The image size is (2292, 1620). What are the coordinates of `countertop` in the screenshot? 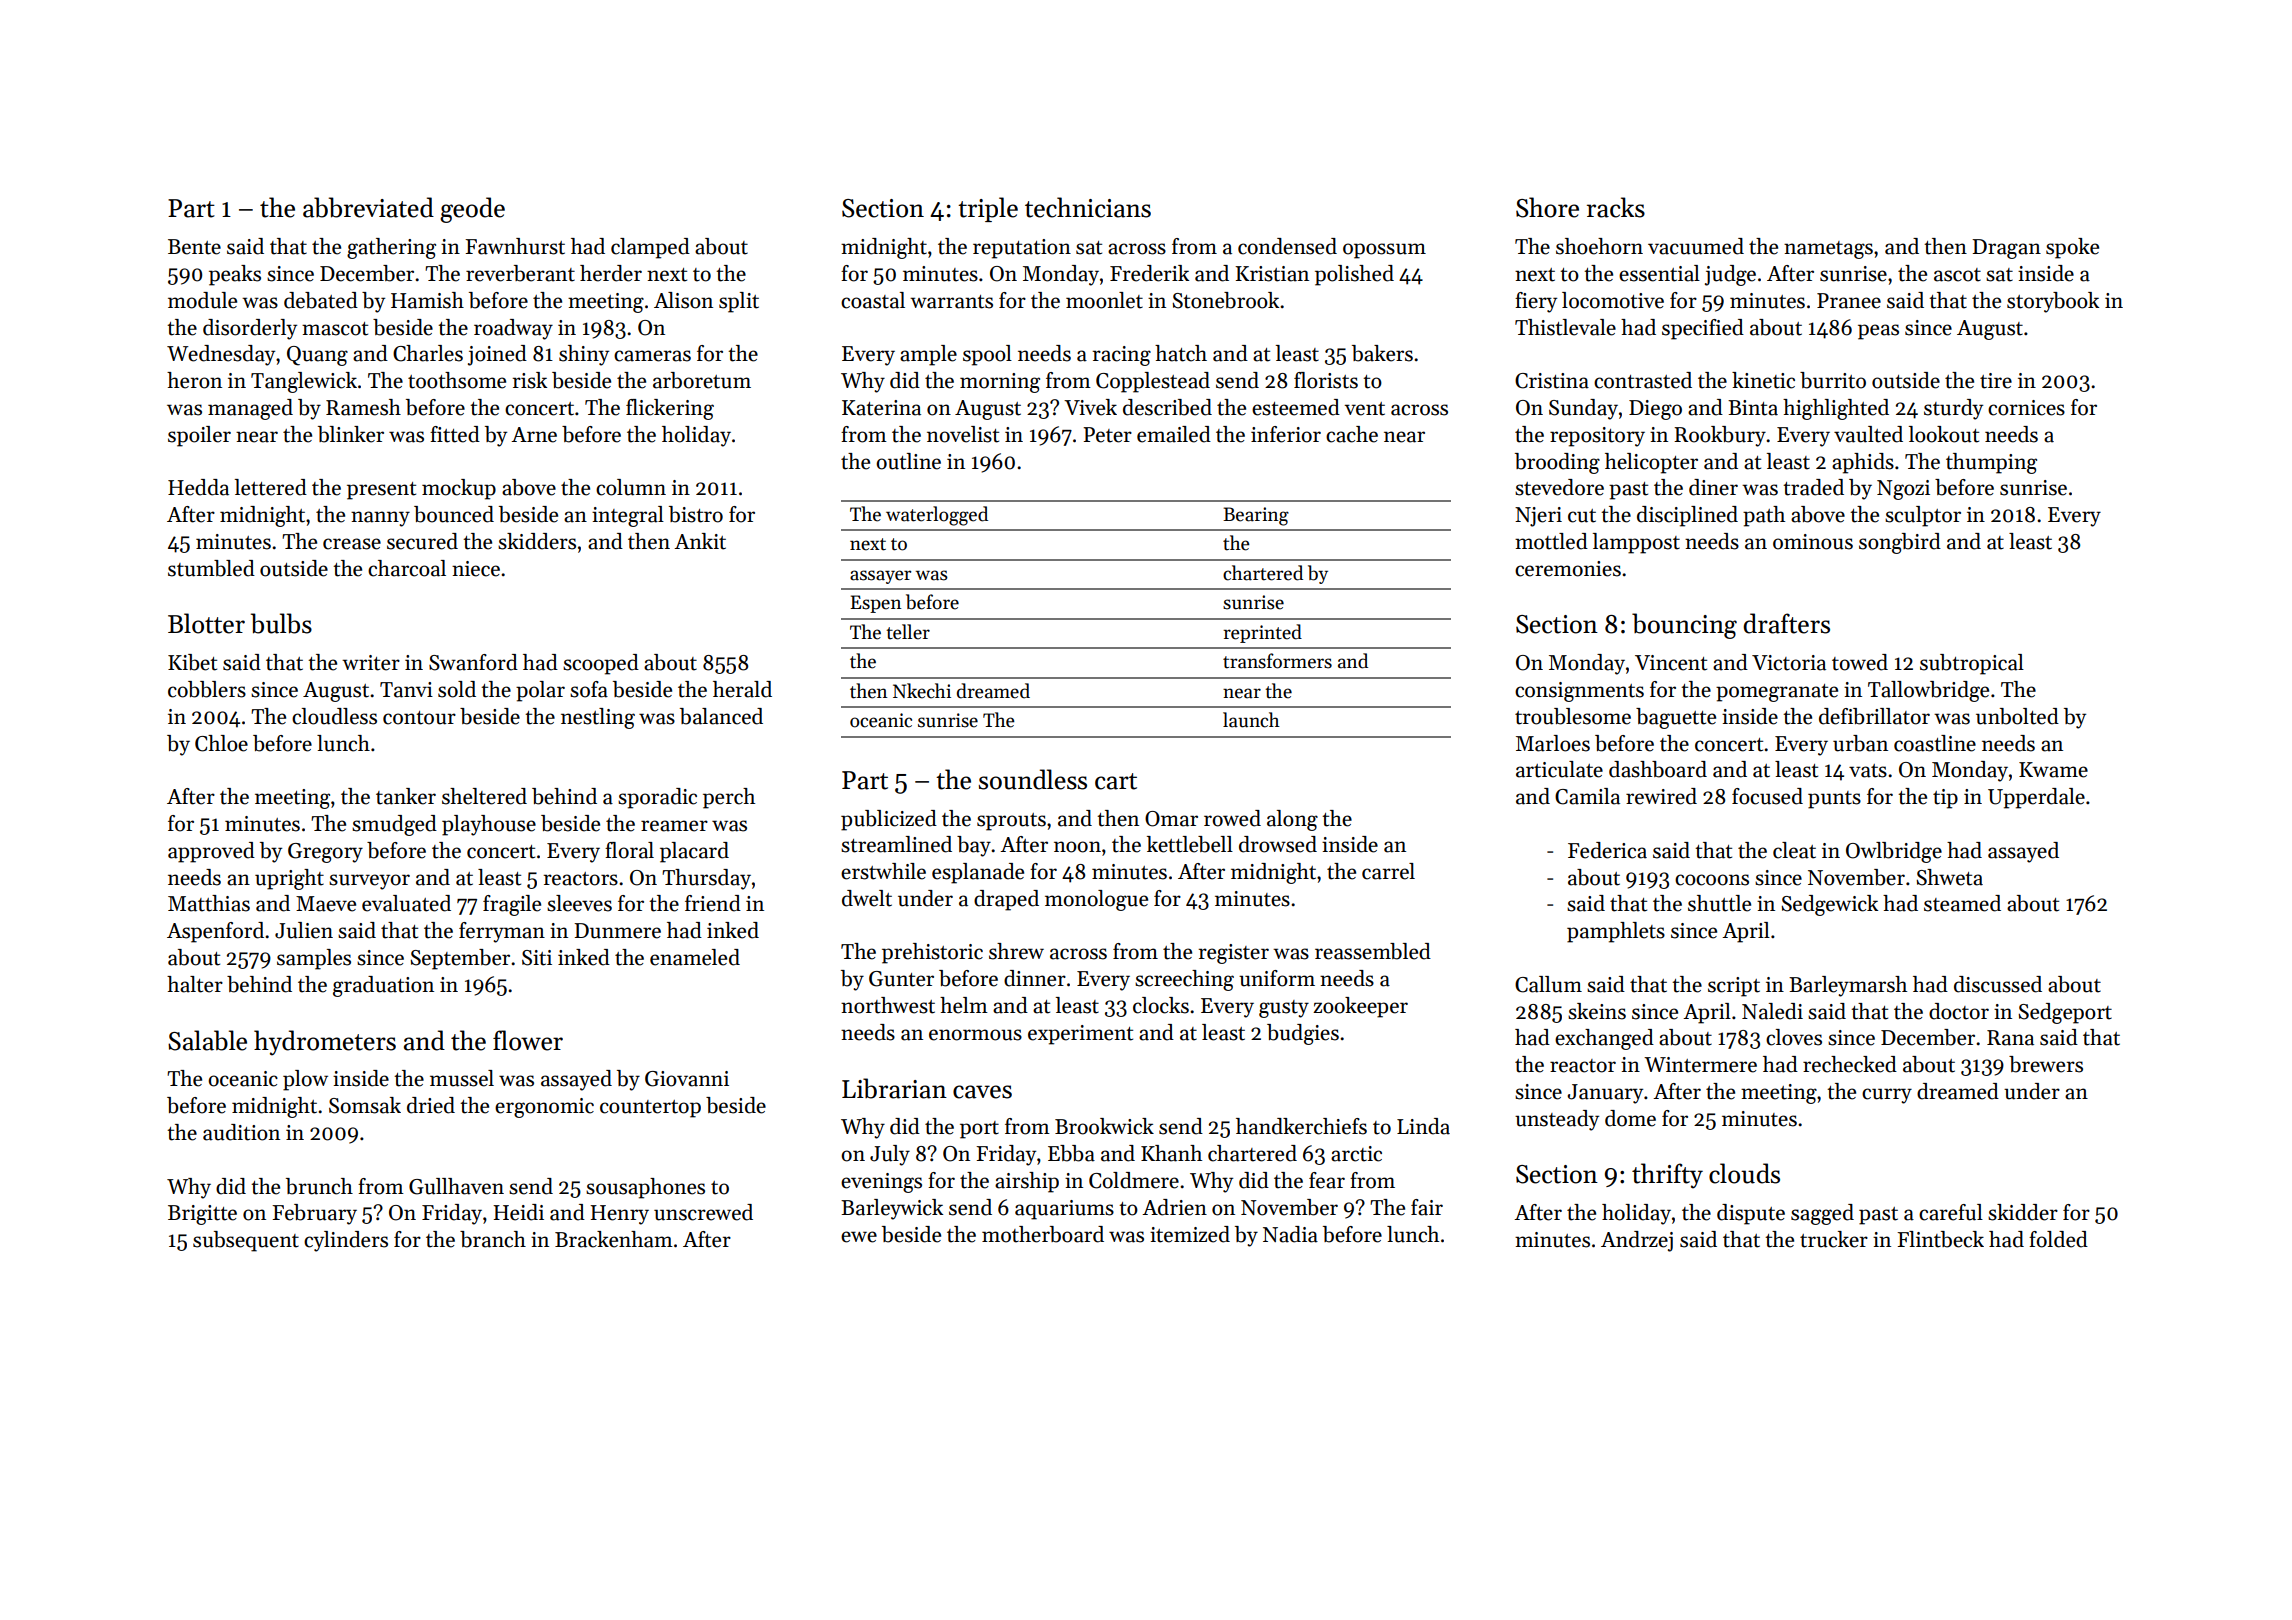 It's located at (650, 1109).
